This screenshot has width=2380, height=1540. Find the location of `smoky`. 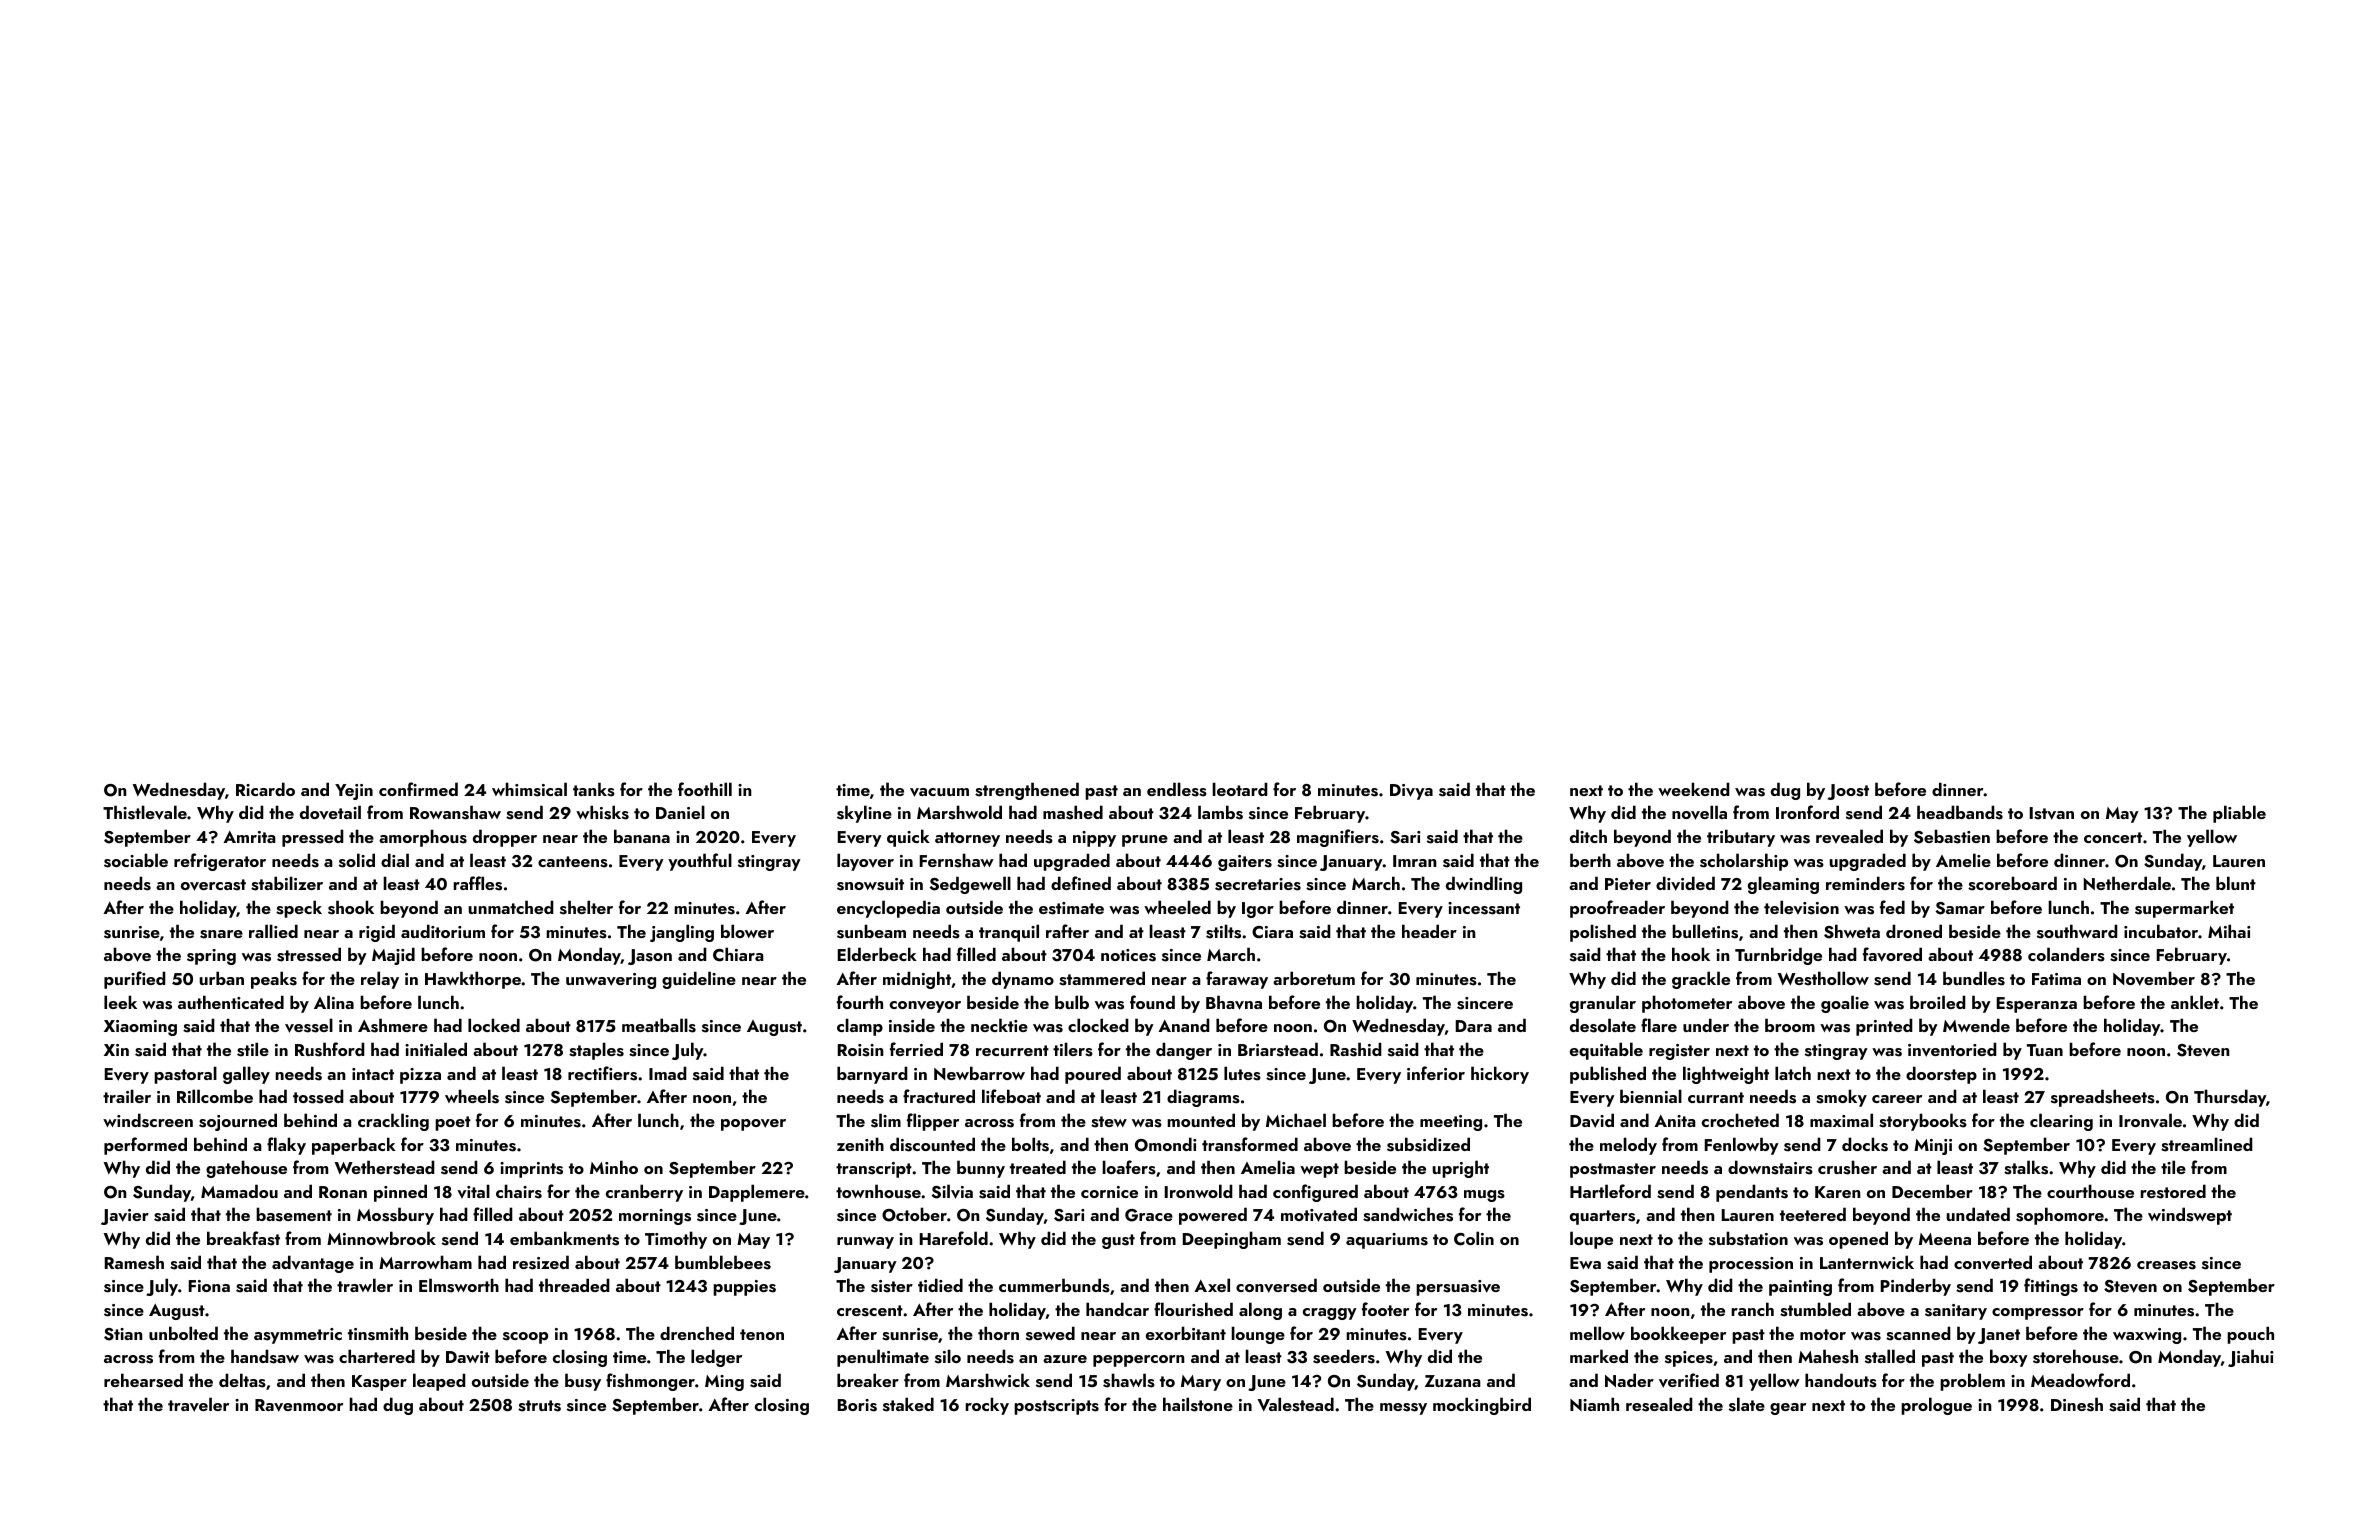

smoky is located at coordinates (1841, 1098).
